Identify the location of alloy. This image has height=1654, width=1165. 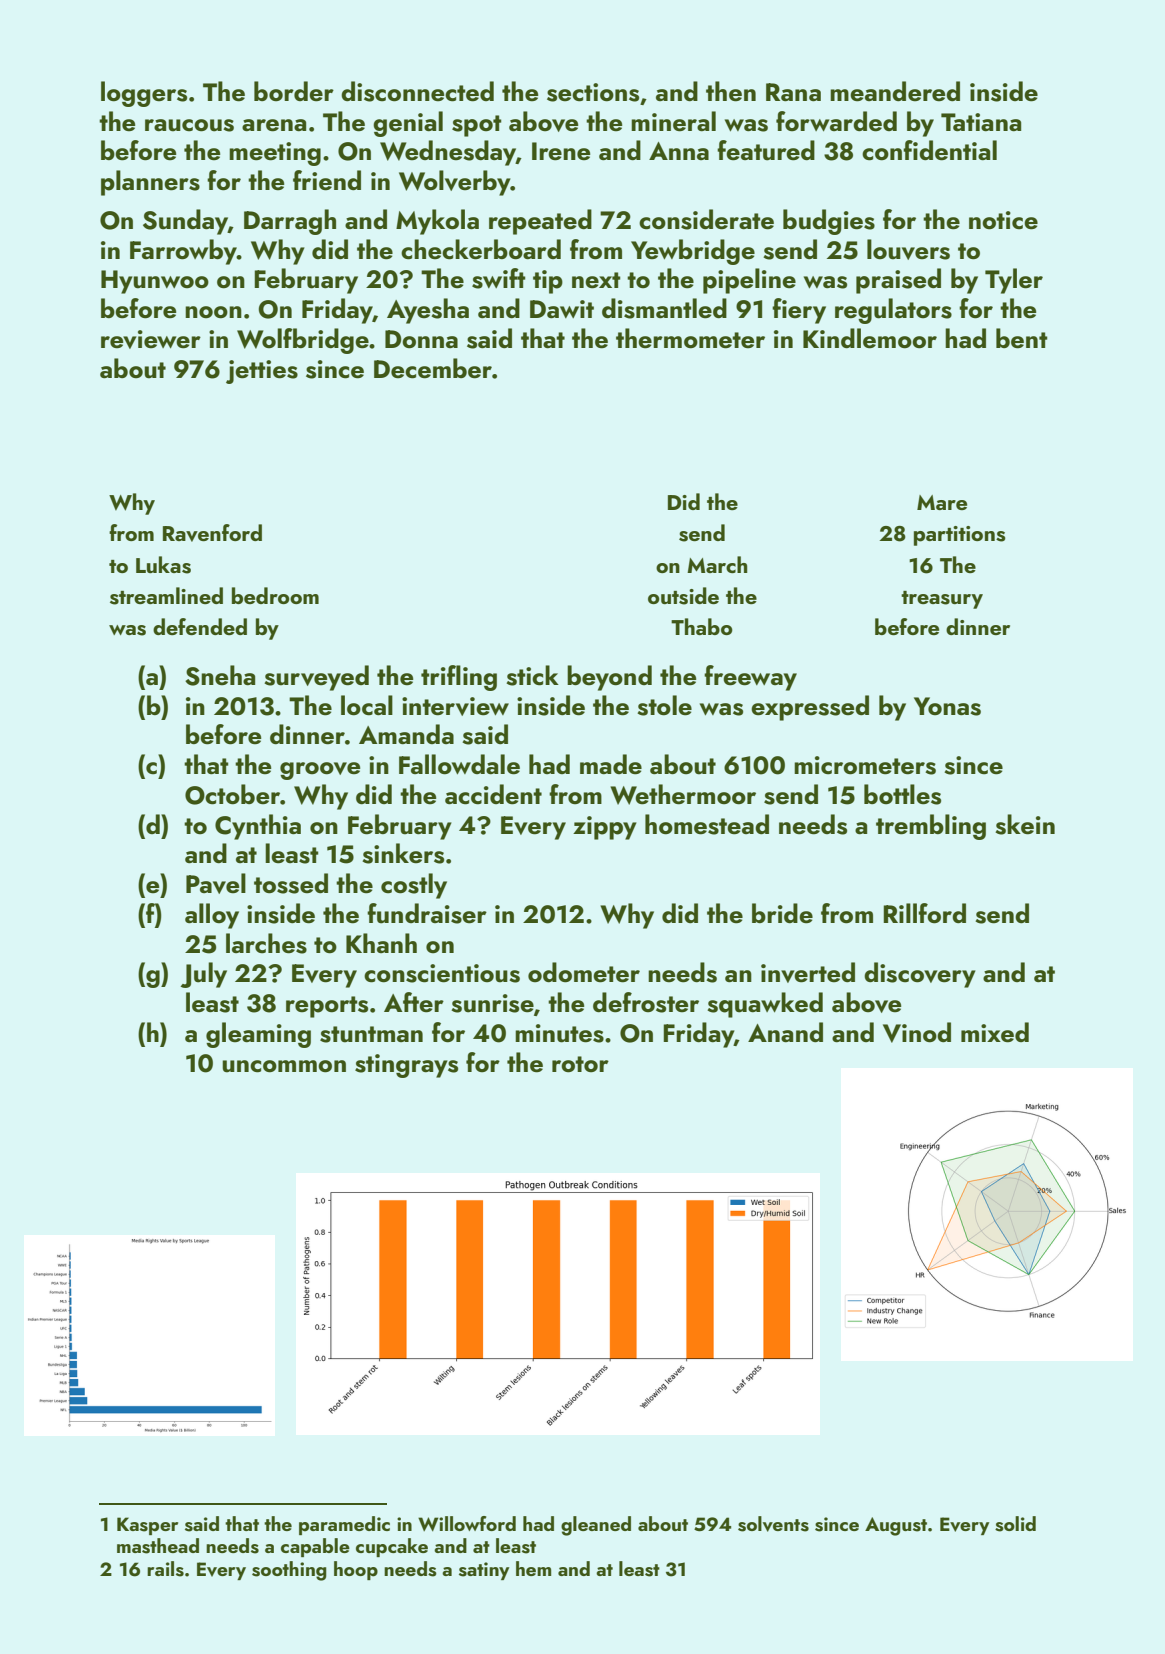
(212, 916).
